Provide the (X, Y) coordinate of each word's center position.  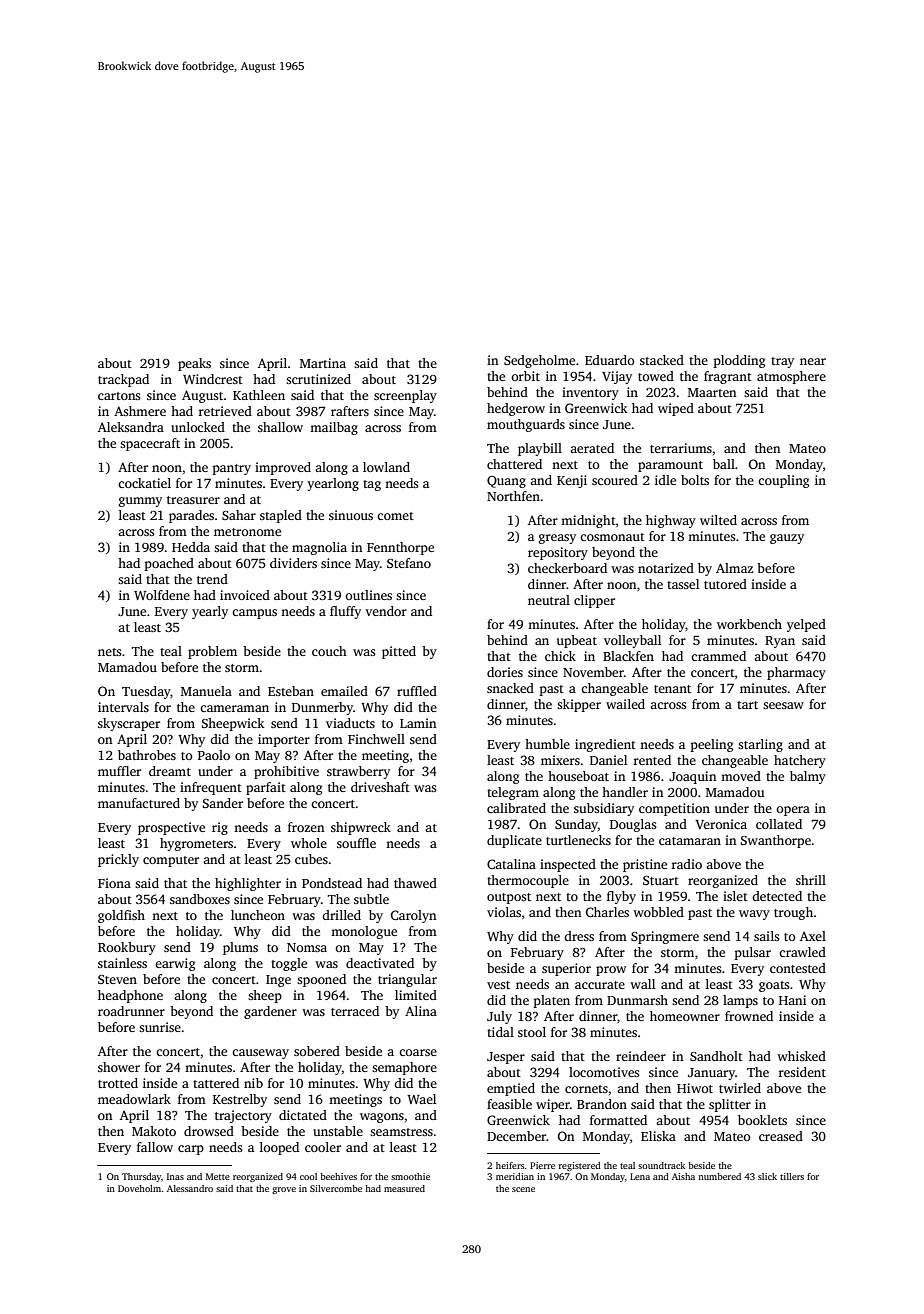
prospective (171, 828)
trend (212, 579)
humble (547, 744)
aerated (592, 448)
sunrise (160, 1027)
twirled (740, 1088)
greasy (557, 539)
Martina (323, 363)
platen (552, 1001)
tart (747, 705)
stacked (662, 360)
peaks (194, 364)
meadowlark (134, 1099)
